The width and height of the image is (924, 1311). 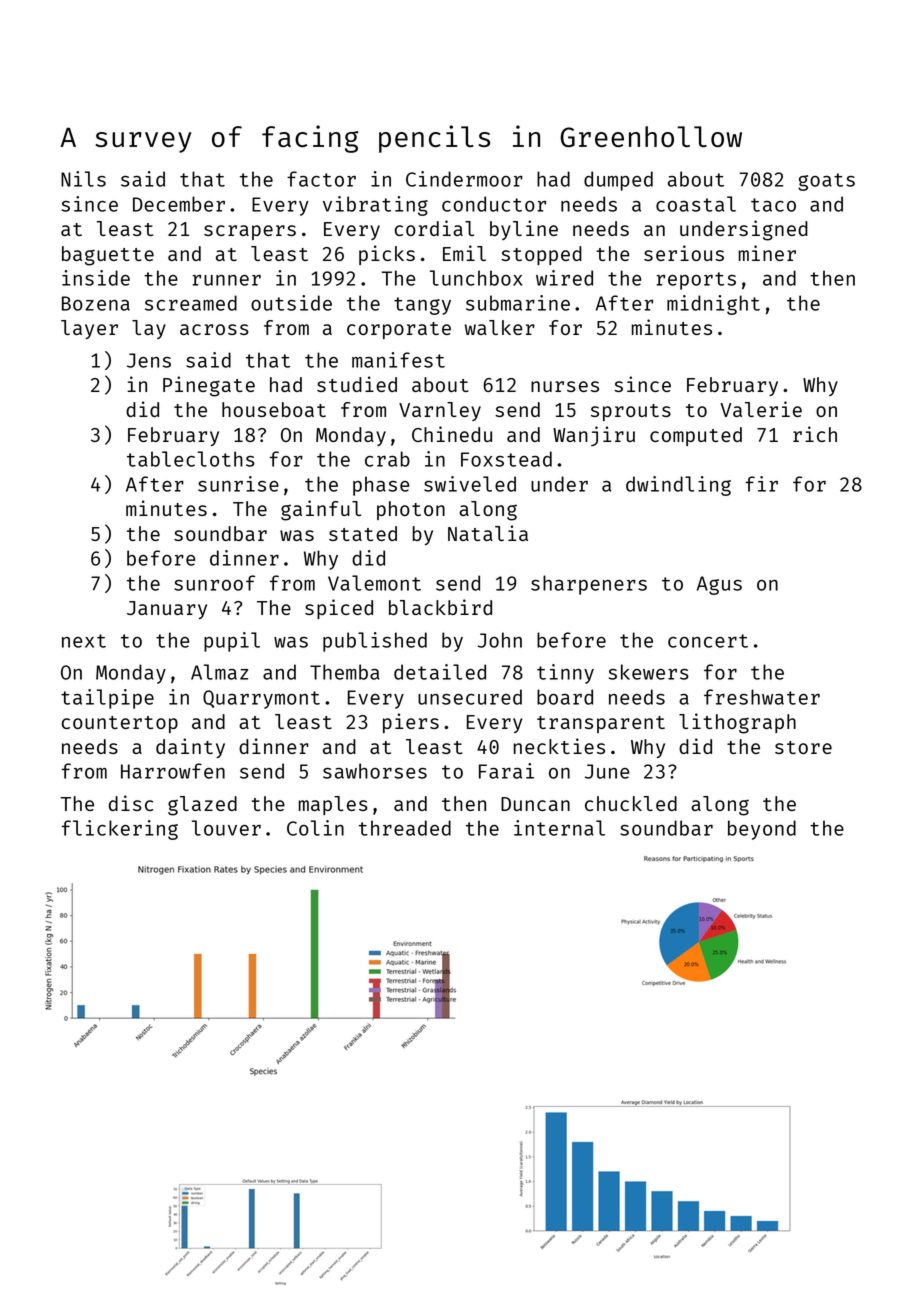 What do you see at coordinates (149, 360) in the image?
I see `Jens` at bounding box center [149, 360].
